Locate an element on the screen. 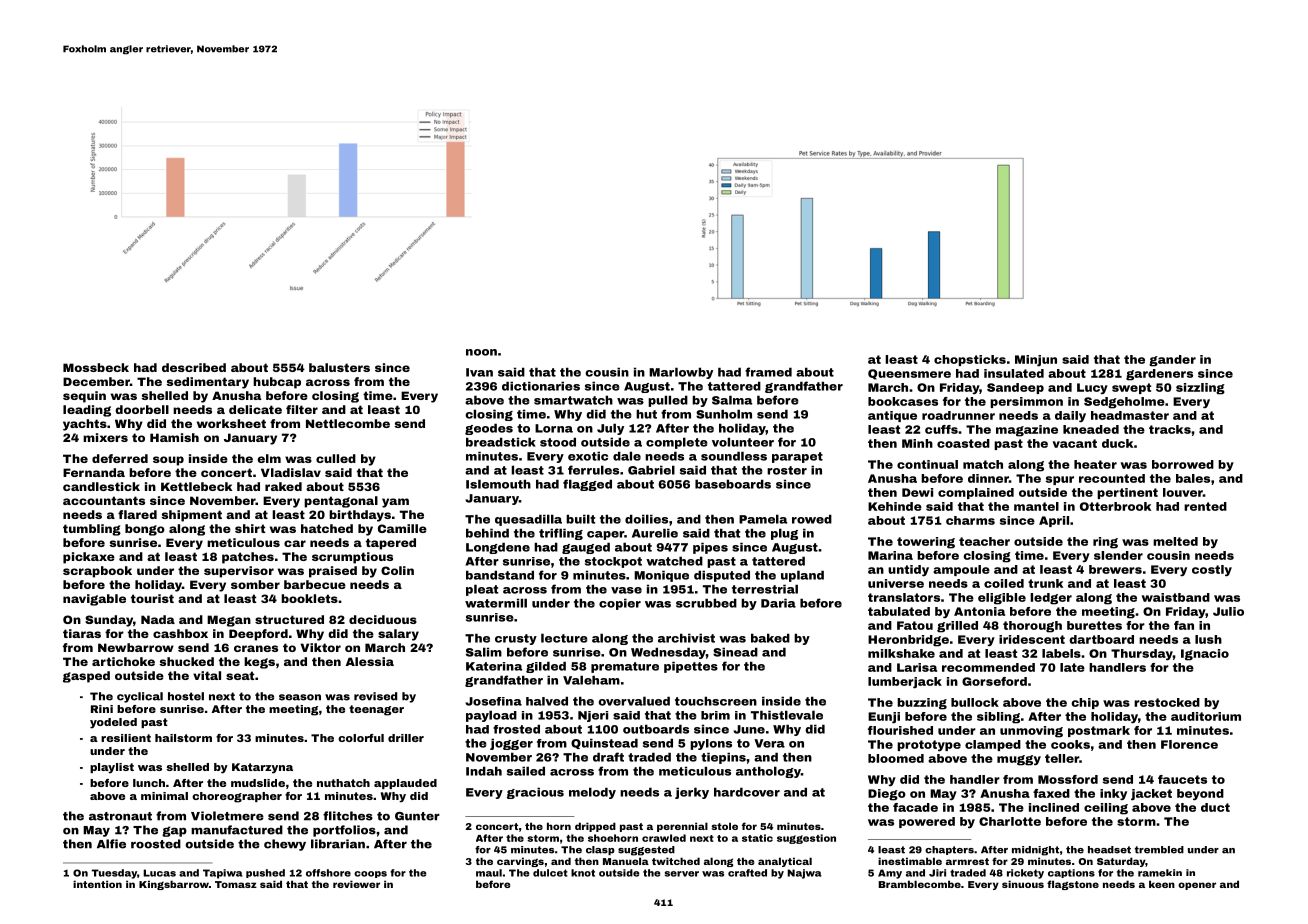  Tomasz is located at coordinates (236, 884).
